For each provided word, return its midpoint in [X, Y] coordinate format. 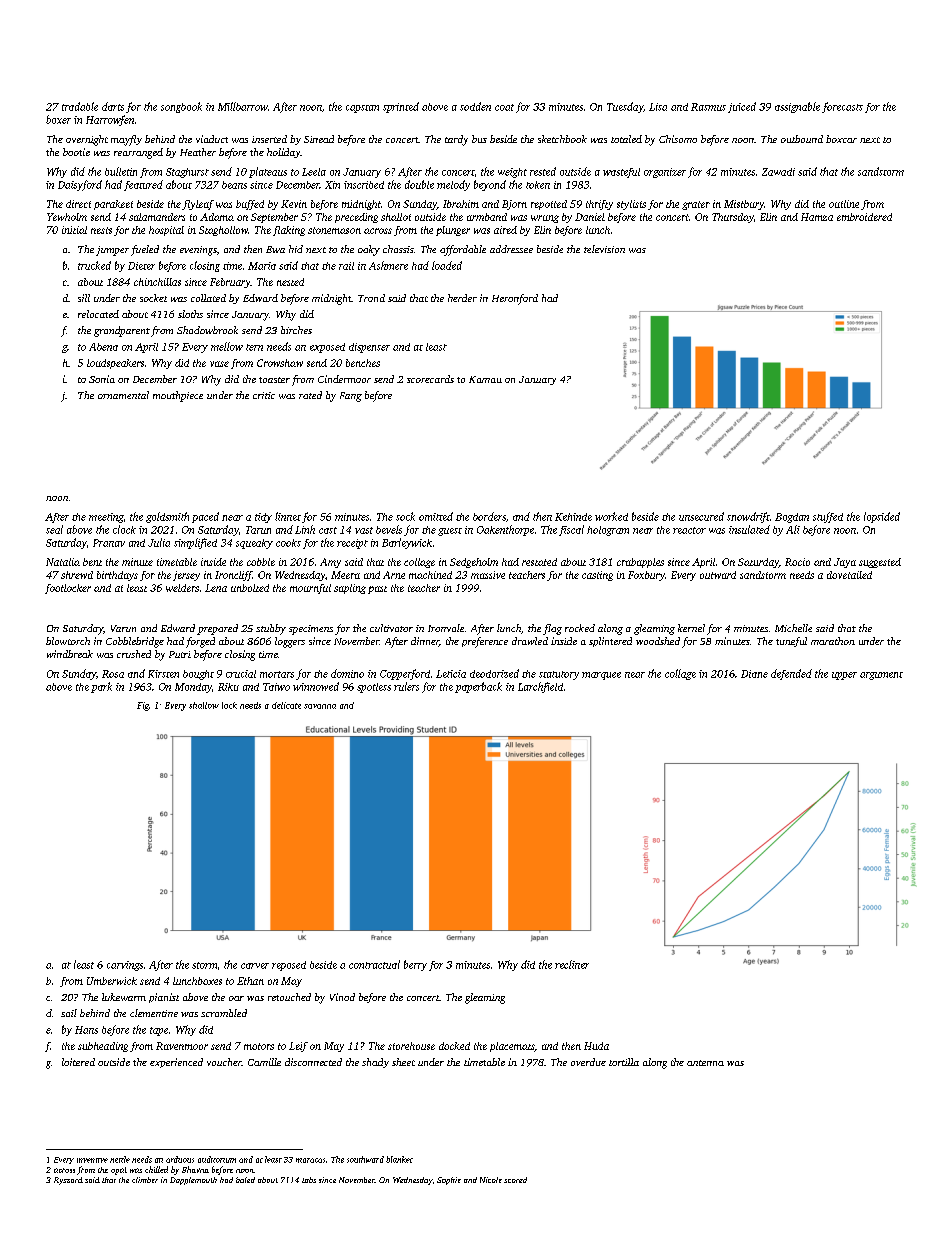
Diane [754, 674]
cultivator [391, 628]
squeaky [254, 544]
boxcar [841, 139]
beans [234, 185]
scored [515, 1180]
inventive [92, 1160]
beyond [490, 185]
